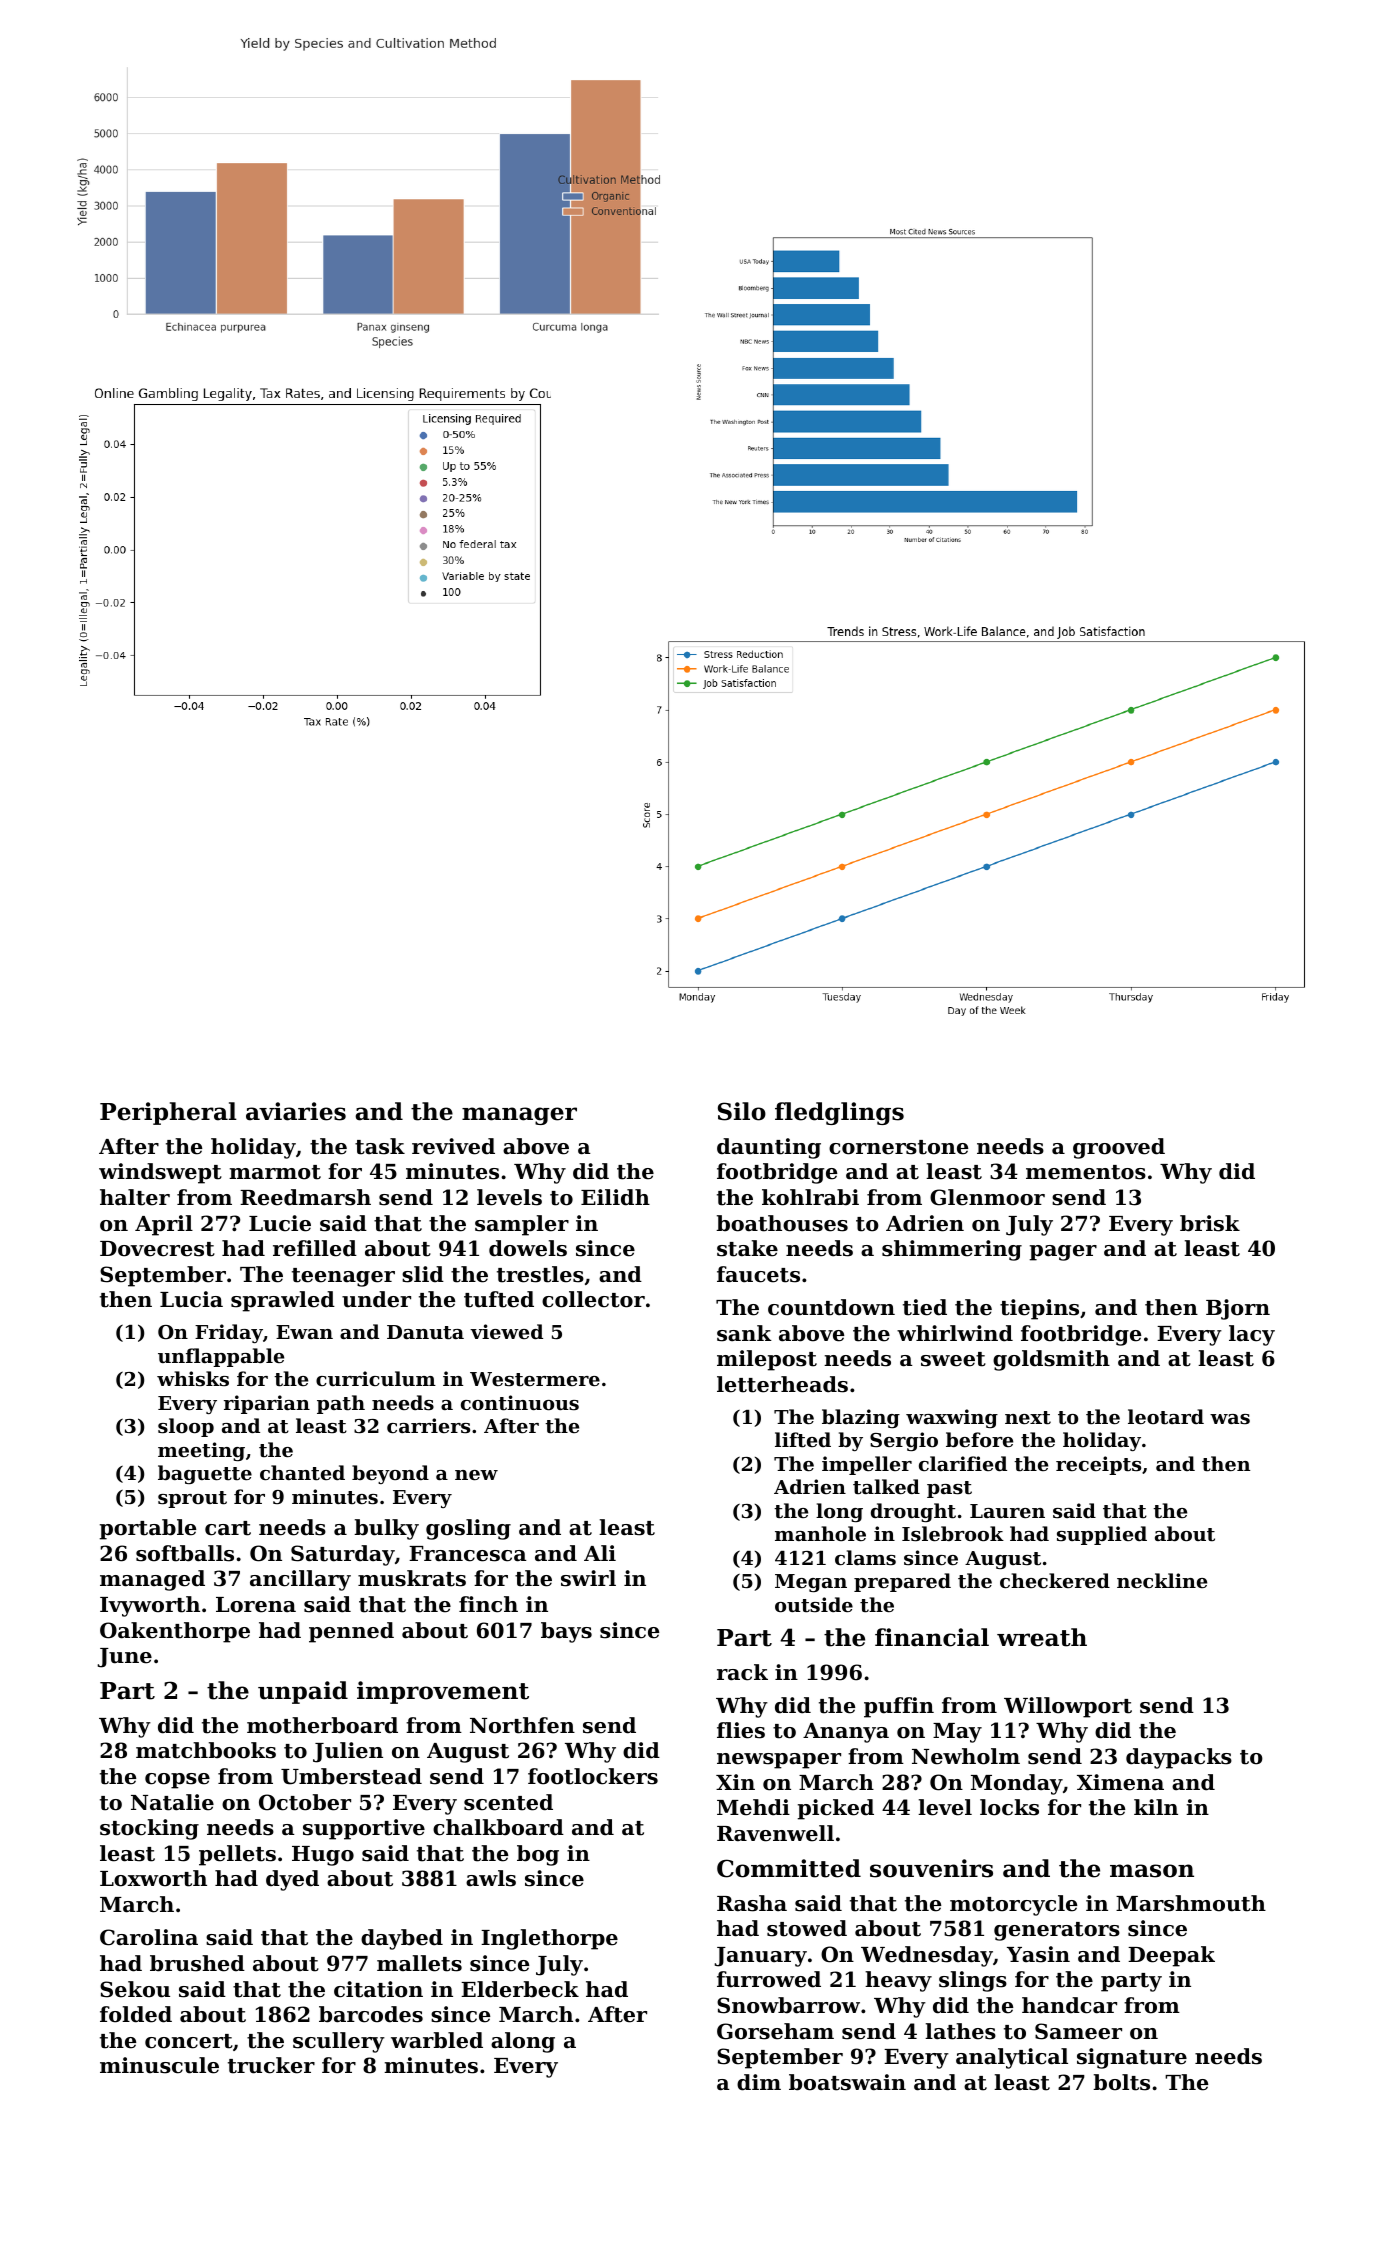 The width and height of the image is (1377, 2268). I want to click on brisk, so click(1210, 1223).
